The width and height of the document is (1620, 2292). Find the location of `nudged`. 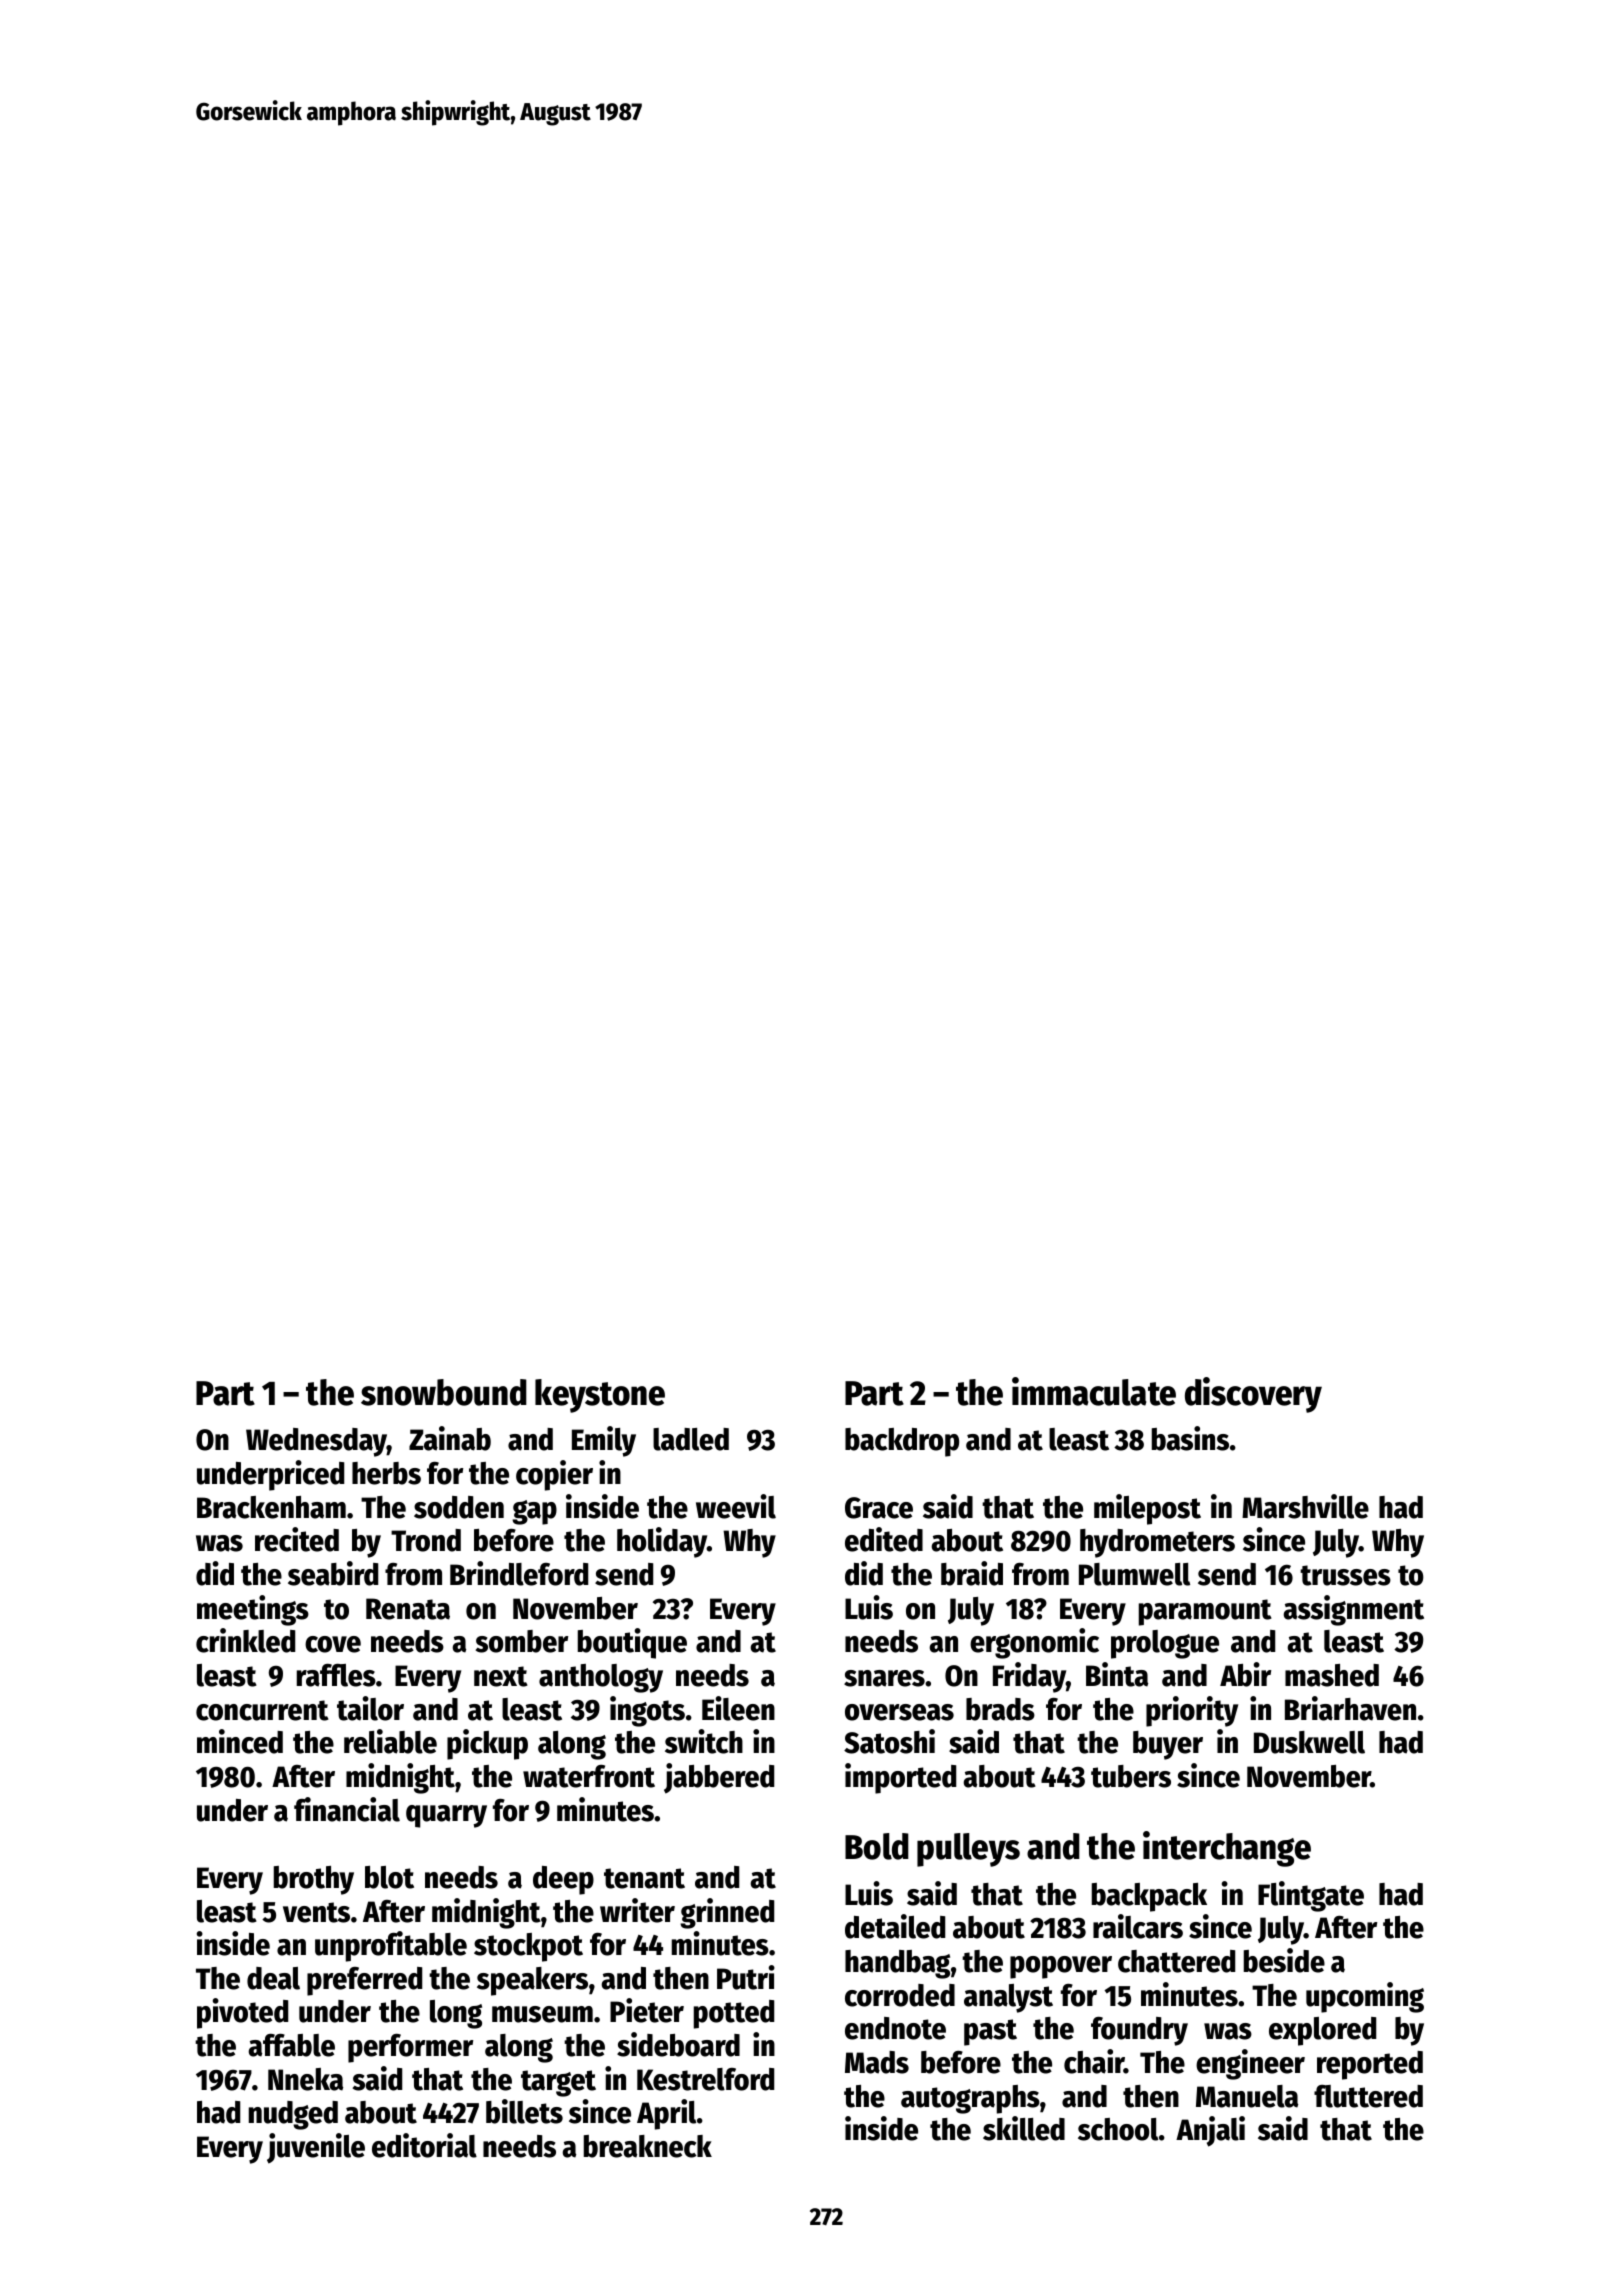

nudged is located at coordinates (293, 2115).
